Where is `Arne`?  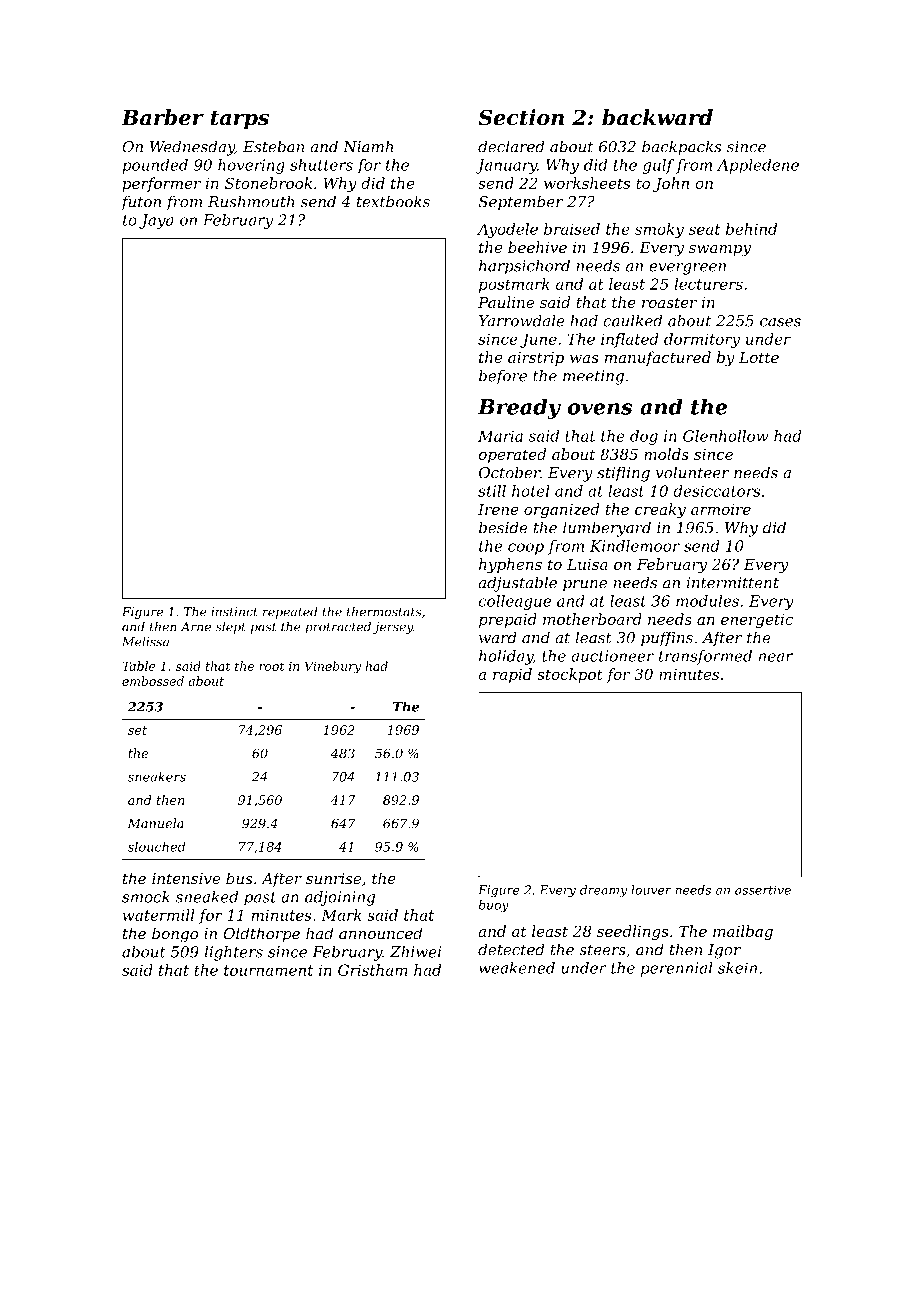 Arne is located at coordinates (196, 627).
